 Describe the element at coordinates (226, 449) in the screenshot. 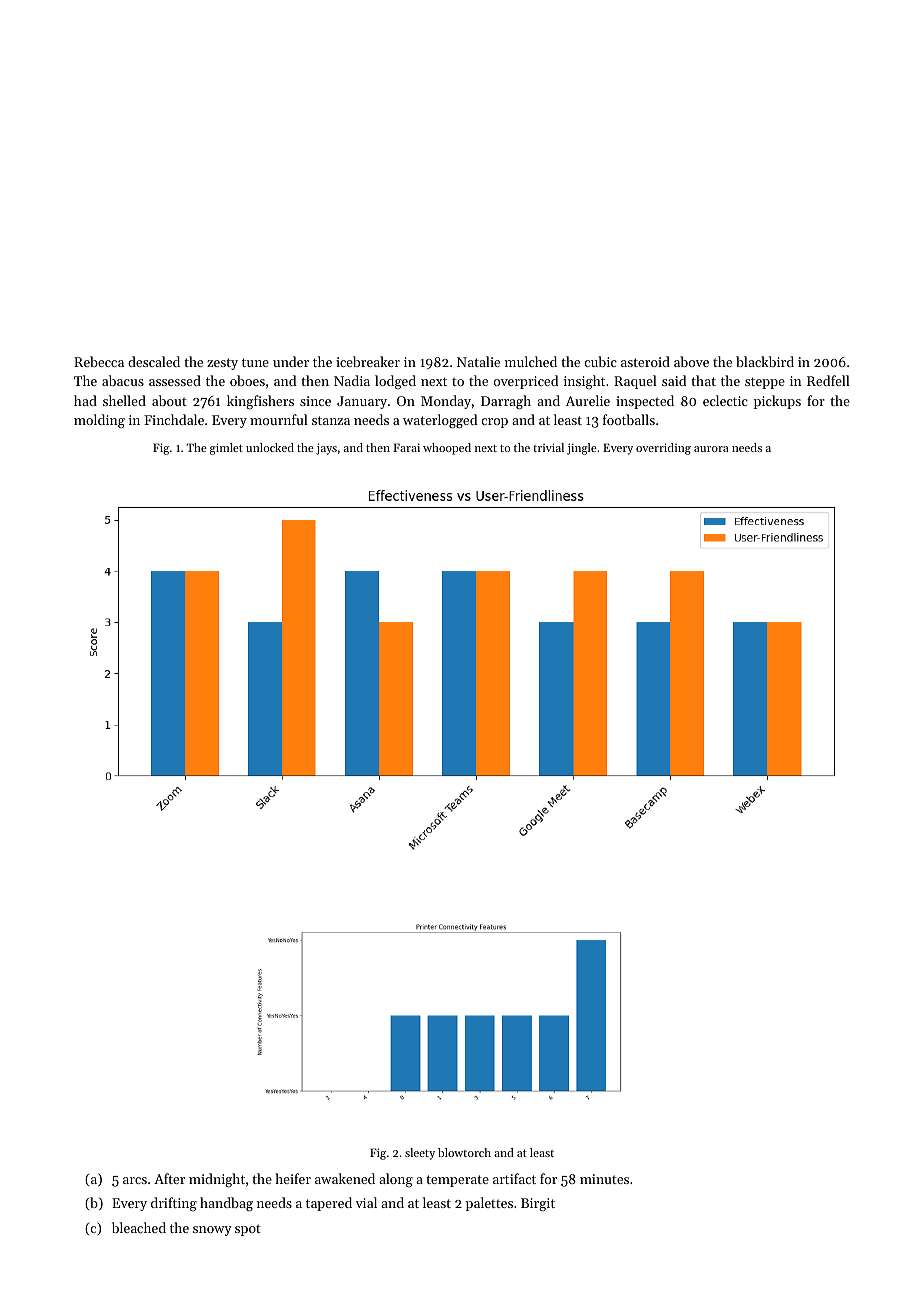

I see `gimlet` at that location.
